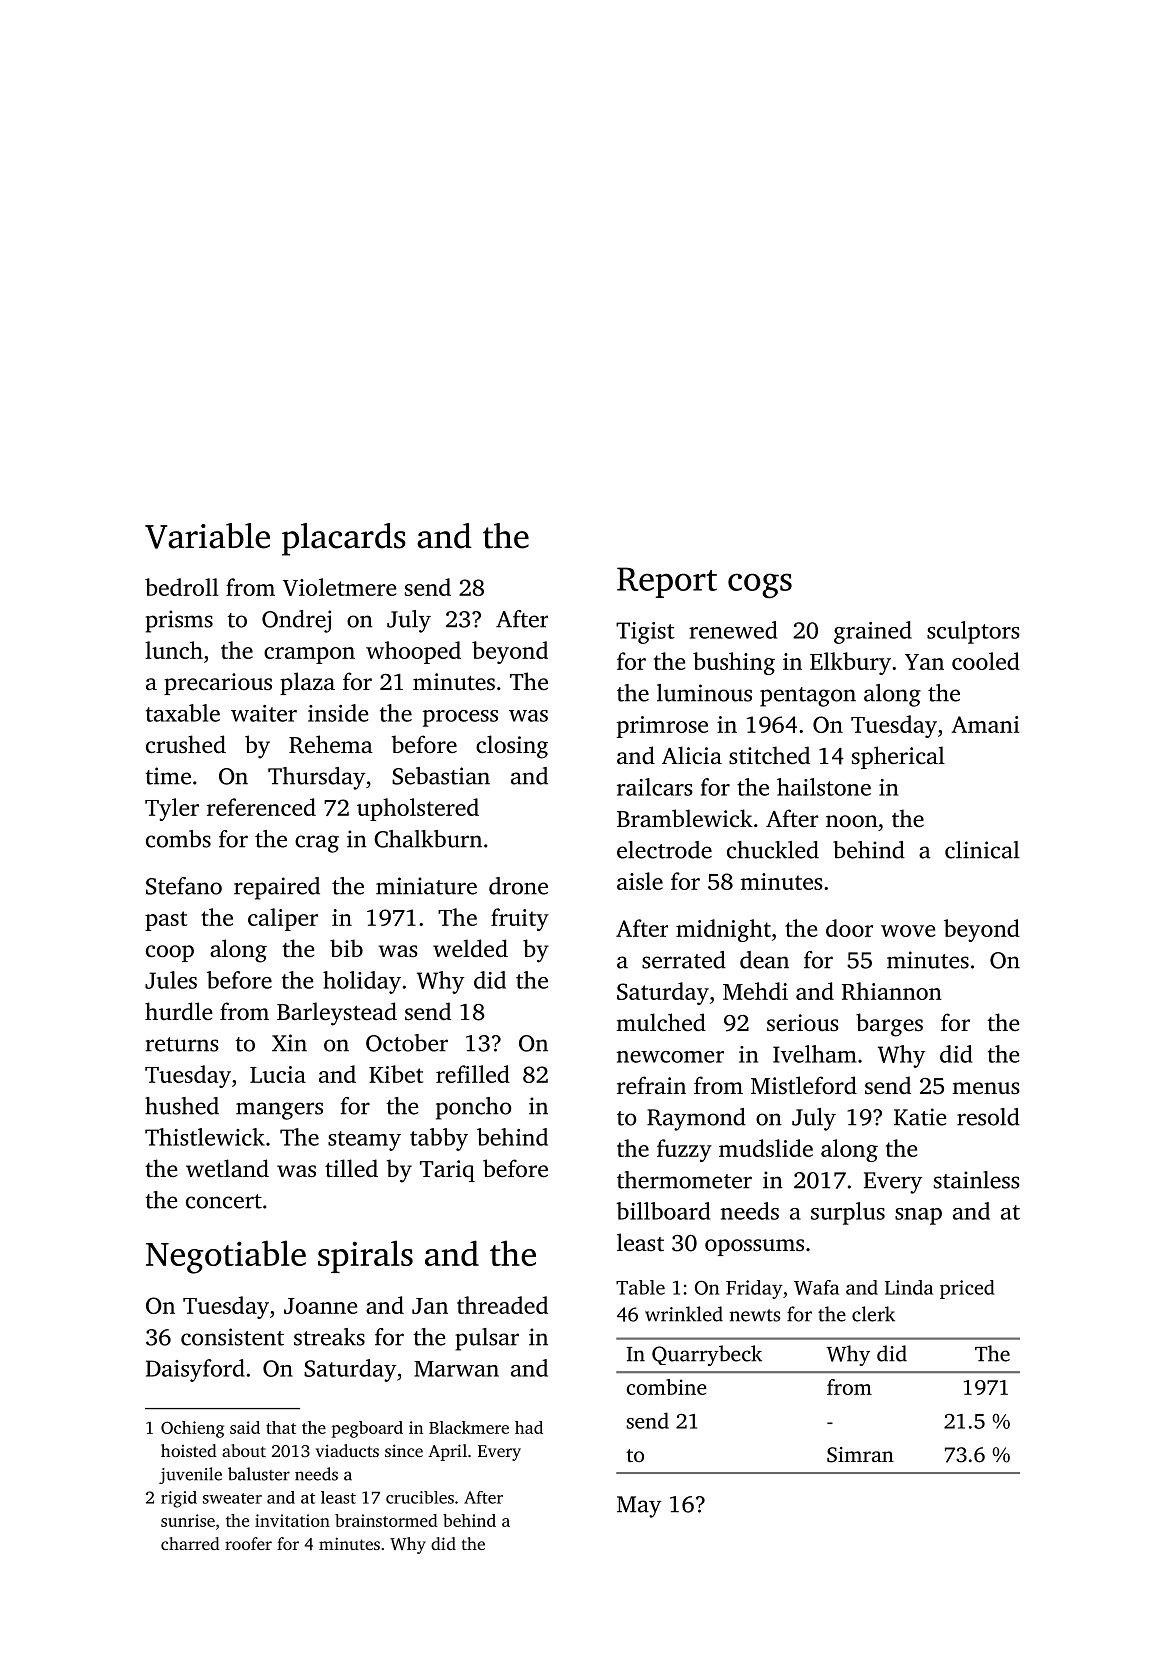 This screenshot has height=1654, width=1165. What do you see at coordinates (973, 632) in the screenshot?
I see `sculptors` at bounding box center [973, 632].
